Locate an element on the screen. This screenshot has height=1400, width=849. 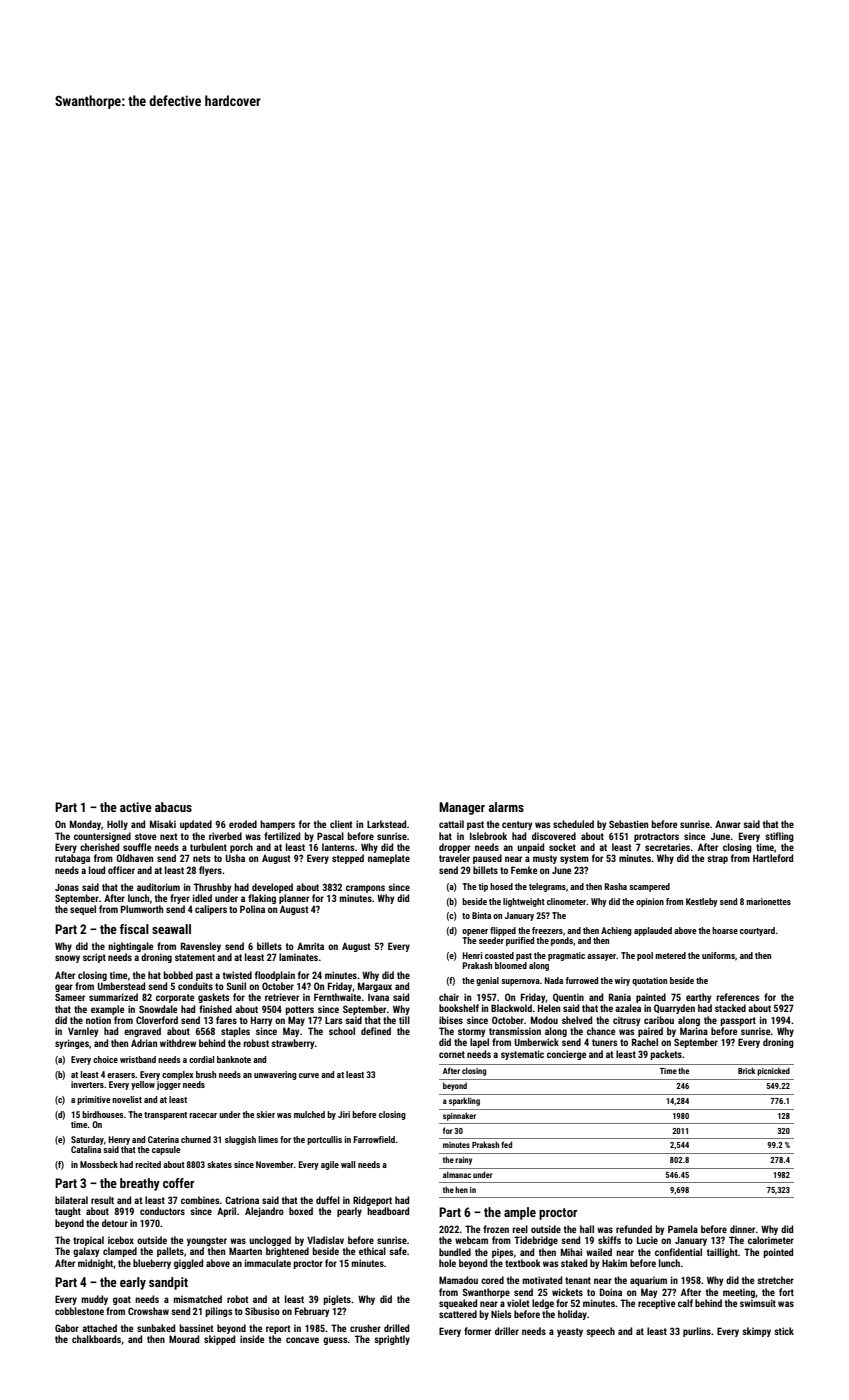
paused is located at coordinates (487, 859).
